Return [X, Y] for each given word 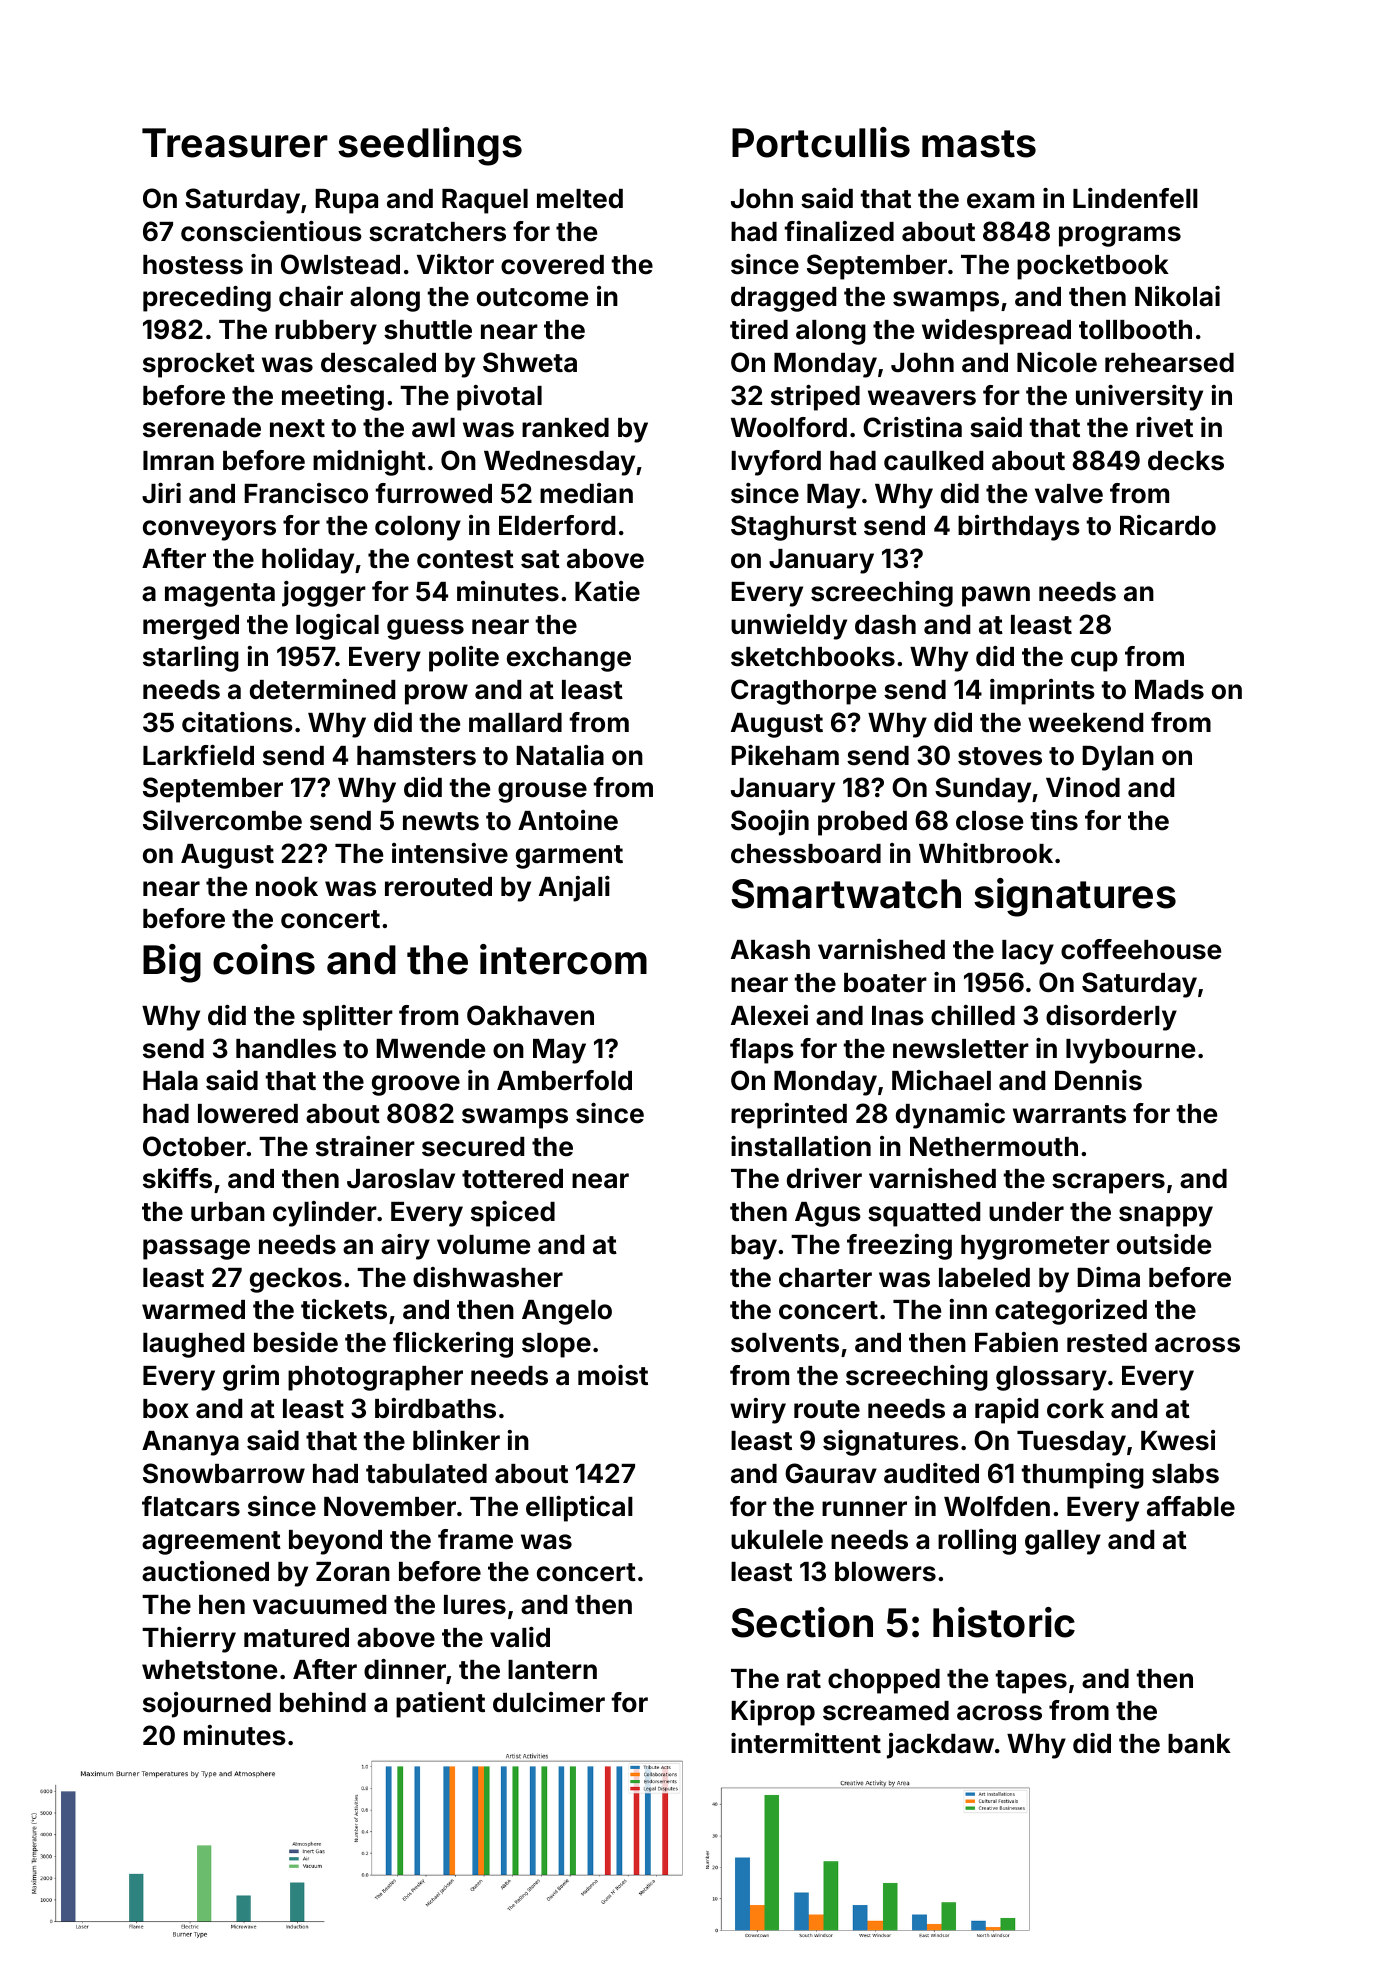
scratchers [437, 232]
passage [196, 1249]
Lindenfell [1135, 198]
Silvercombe [222, 820]
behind [323, 1702]
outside [1164, 1244]
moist [613, 1375]
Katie [607, 591]
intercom [563, 959]
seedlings [430, 146]
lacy [1028, 952]
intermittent [806, 1743]
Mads [1169, 690]
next [297, 428]
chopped [884, 1681]
